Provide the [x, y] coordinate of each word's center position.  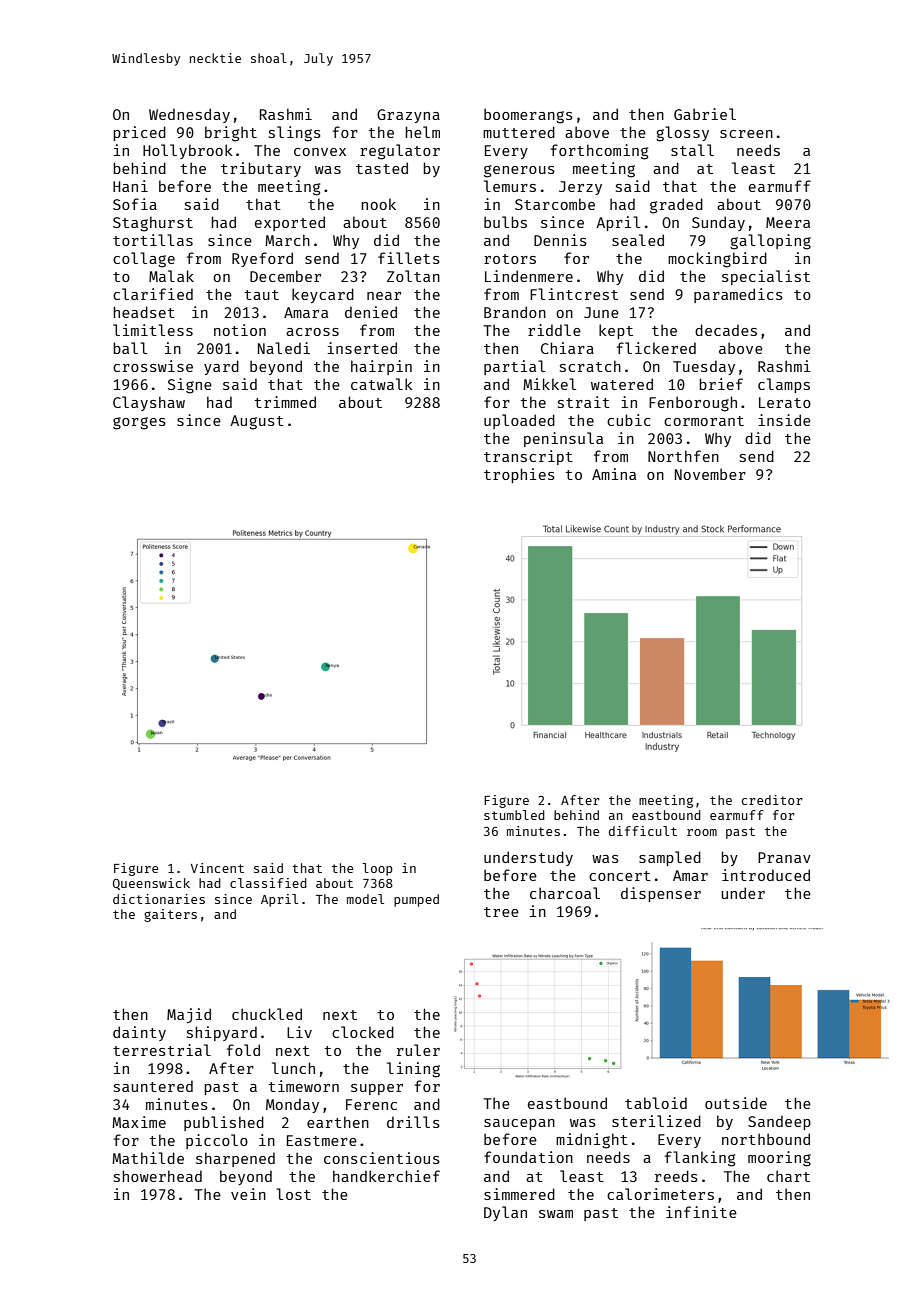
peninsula [563, 439]
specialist [766, 277]
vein [248, 1194]
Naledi [284, 348]
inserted [362, 348]
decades [726, 330]
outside [736, 1103]
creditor [772, 800]
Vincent [217, 868]
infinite [701, 1212]
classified [268, 883]
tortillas [153, 240]
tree [501, 912]
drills [413, 1122]
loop [377, 869]
